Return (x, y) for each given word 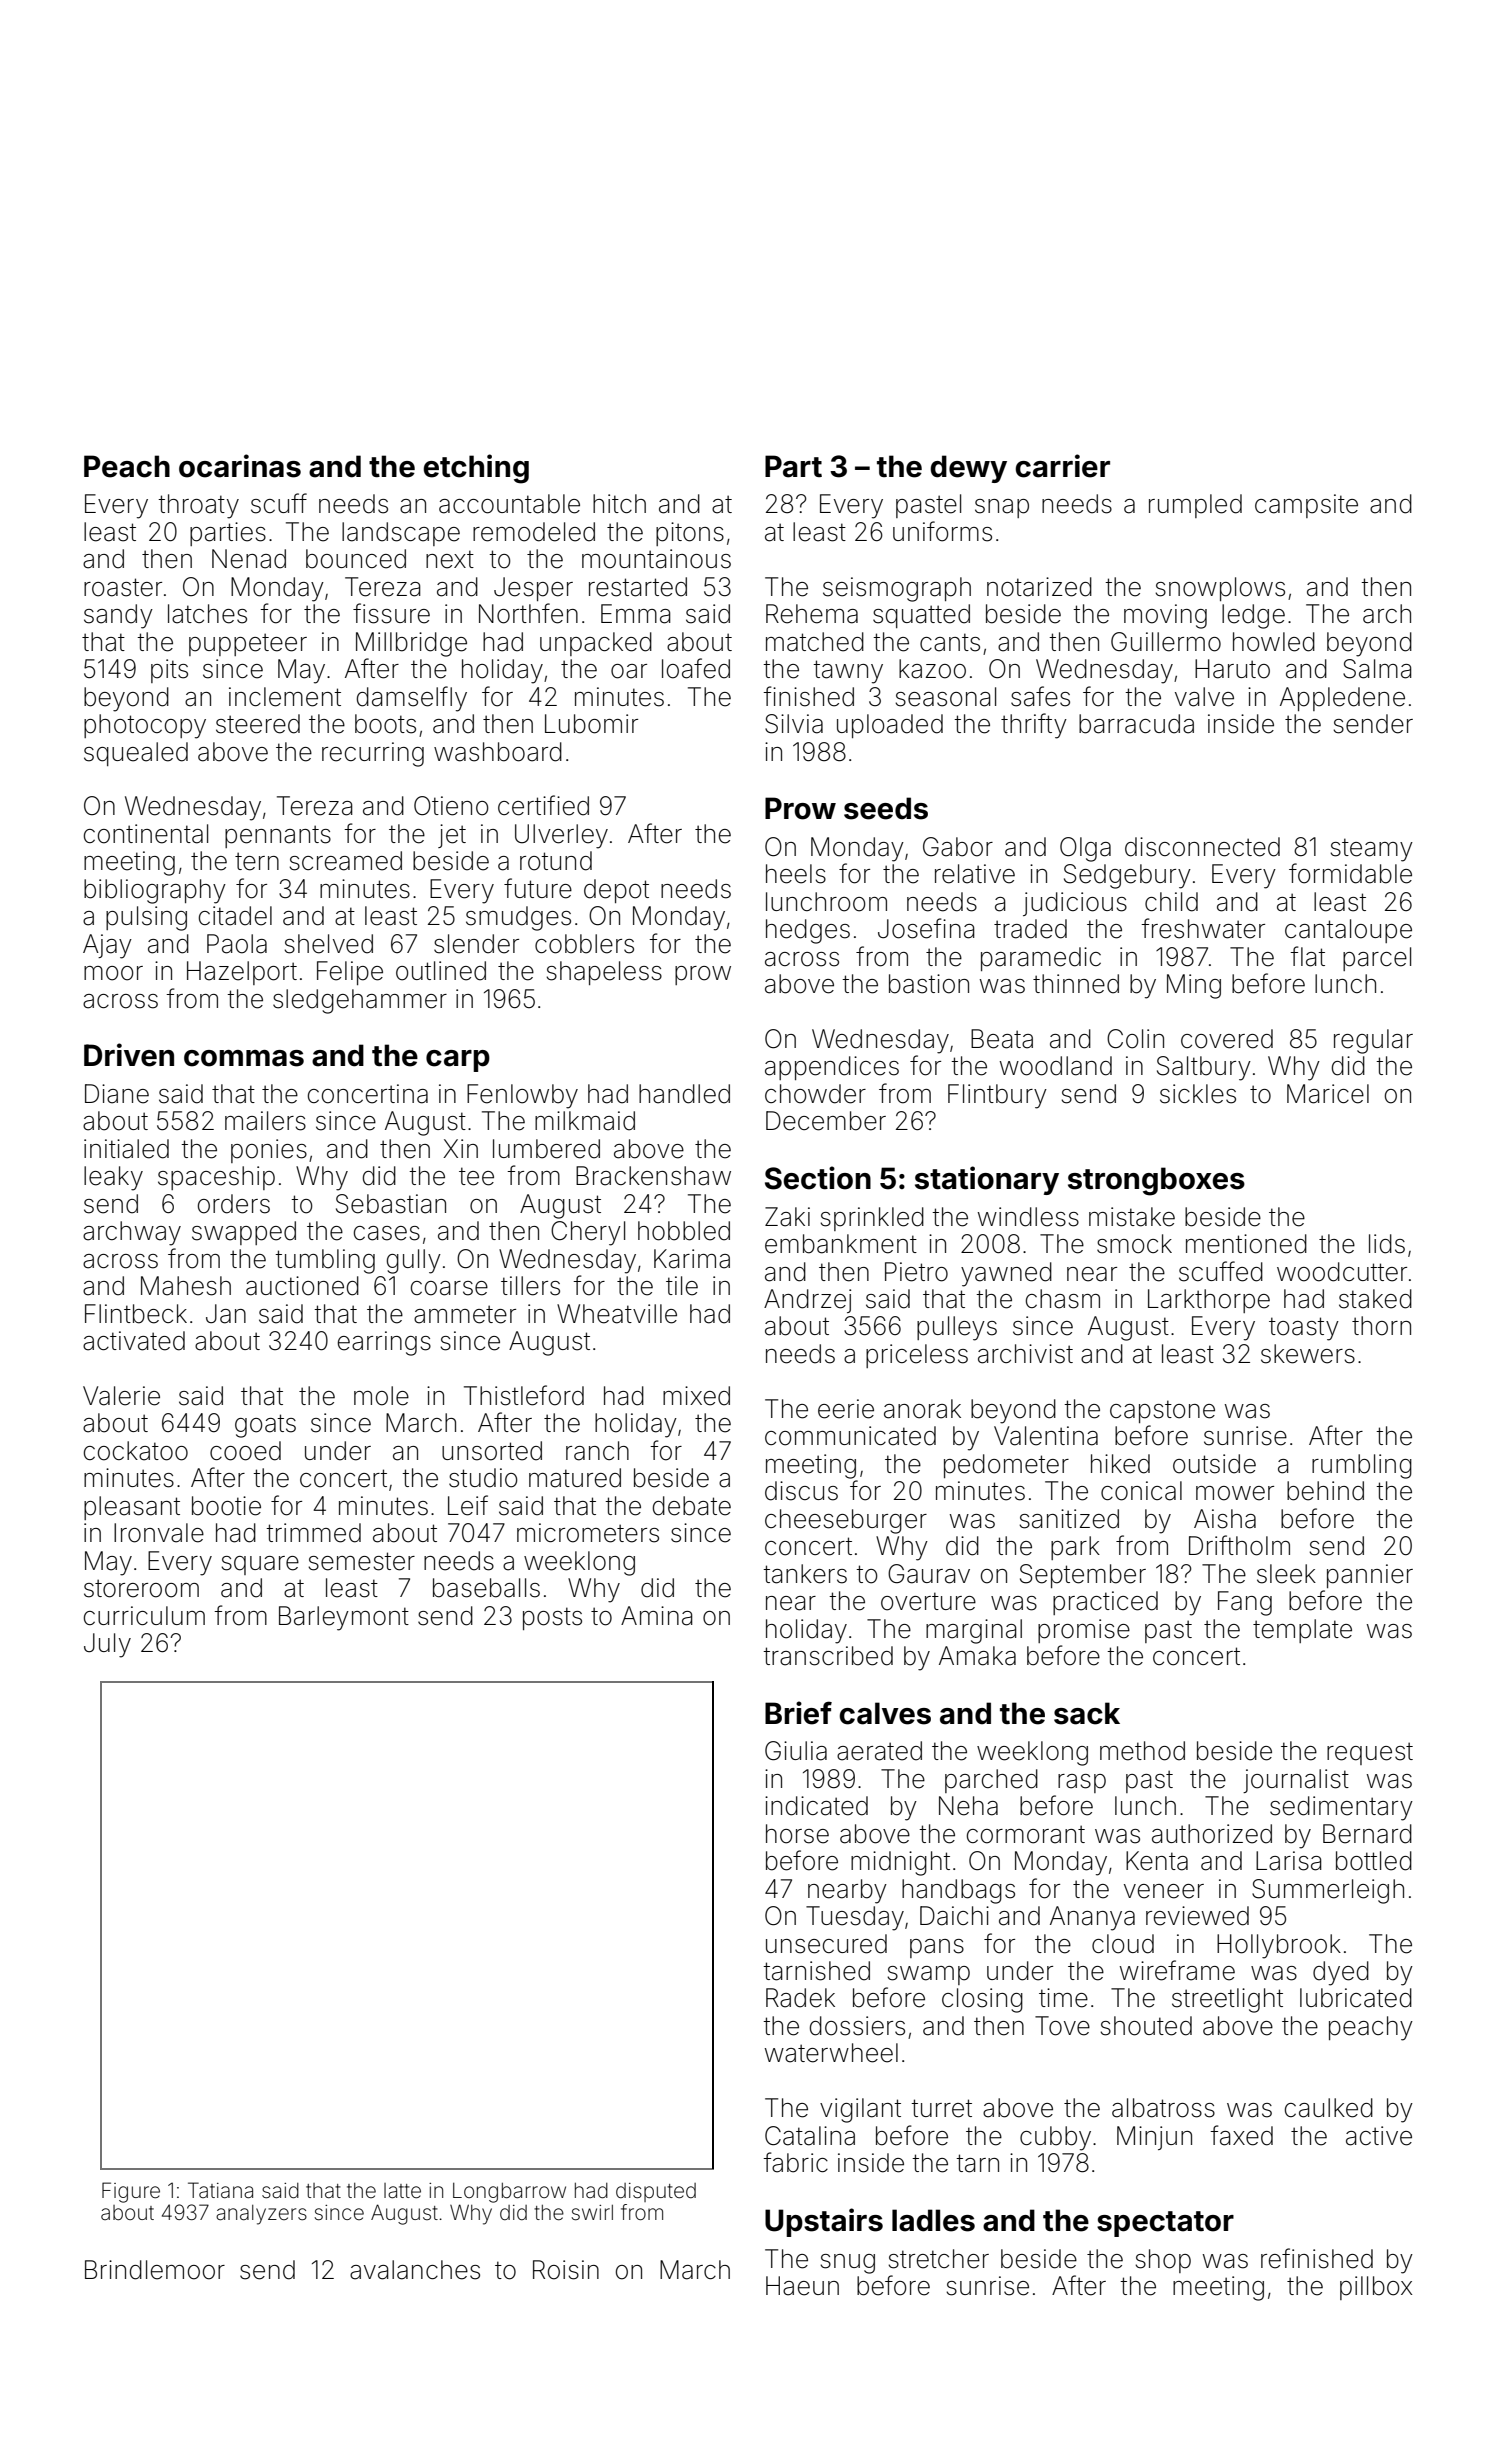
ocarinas (240, 466)
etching (476, 469)
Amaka (977, 1656)
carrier (1062, 466)
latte (402, 2191)
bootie (226, 1506)
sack (1087, 1713)
